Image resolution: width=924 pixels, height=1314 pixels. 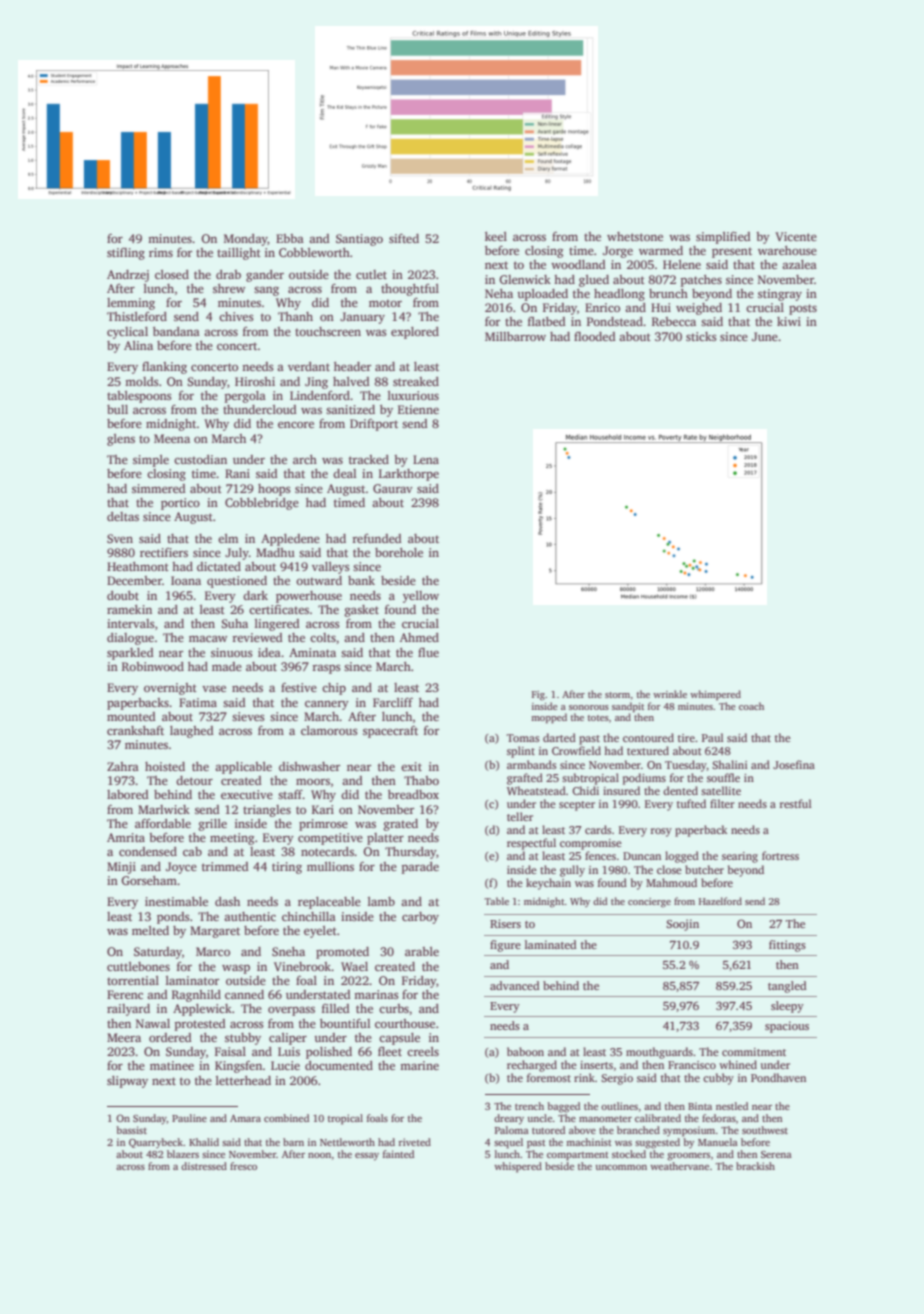 What do you see at coordinates (138, 566) in the screenshot?
I see `Heathmont` at bounding box center [138, 566].
